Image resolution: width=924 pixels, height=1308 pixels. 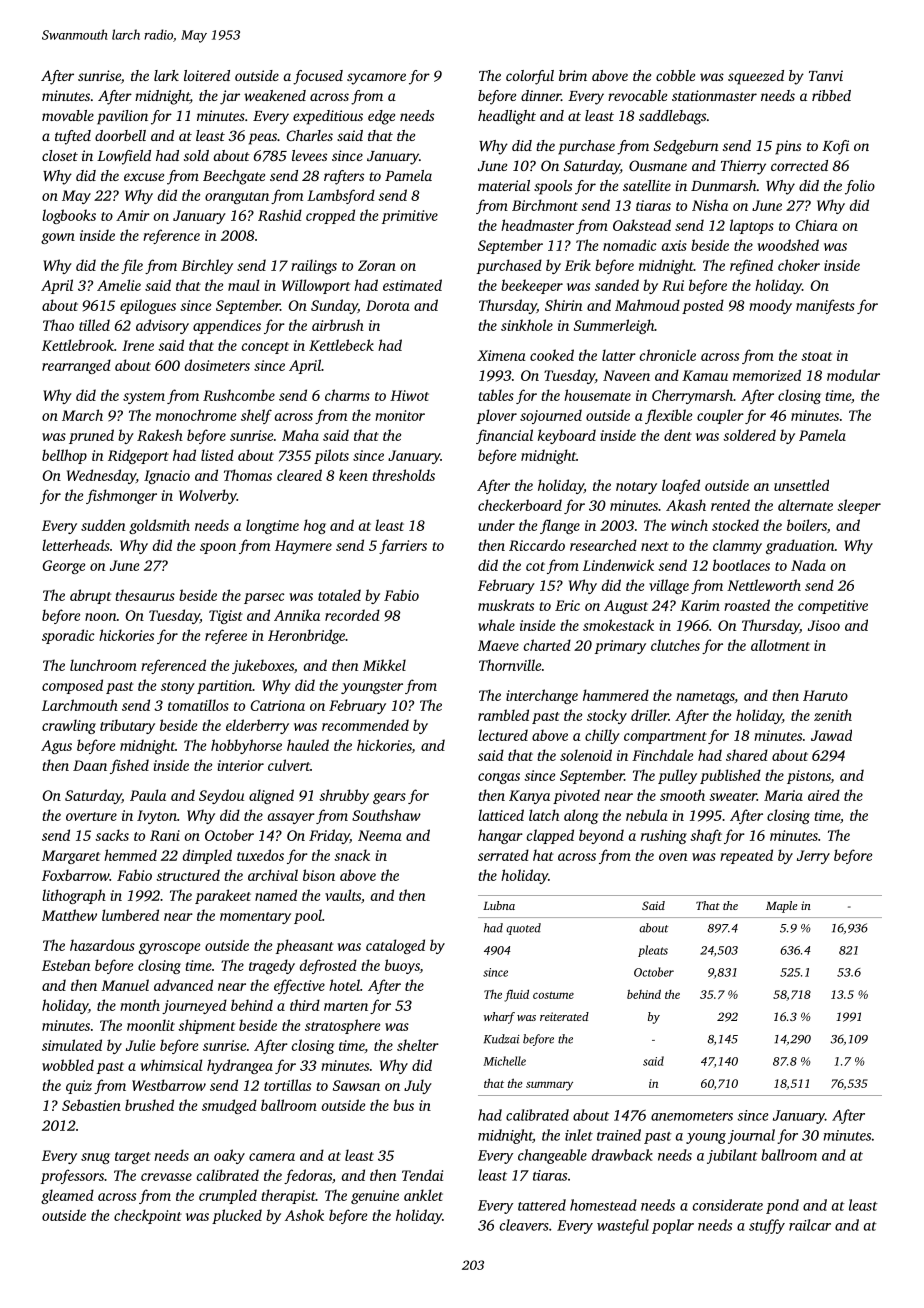 I want to click on journal, so click(x=751, y=1136).
